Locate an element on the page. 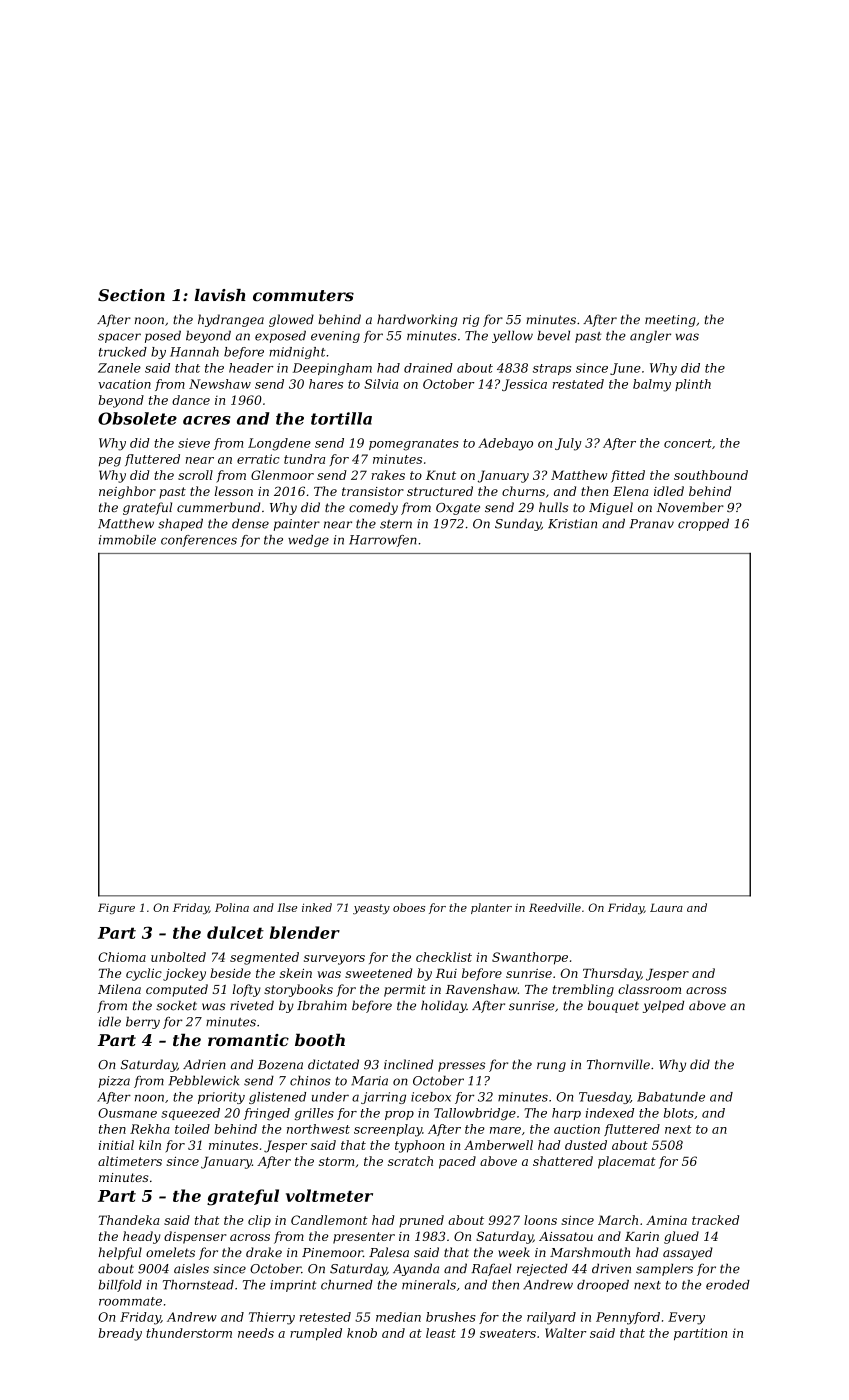 Image resolution: width=849 pixels, height=1400 pixels. balmy is located at coordinates (652, 385).
